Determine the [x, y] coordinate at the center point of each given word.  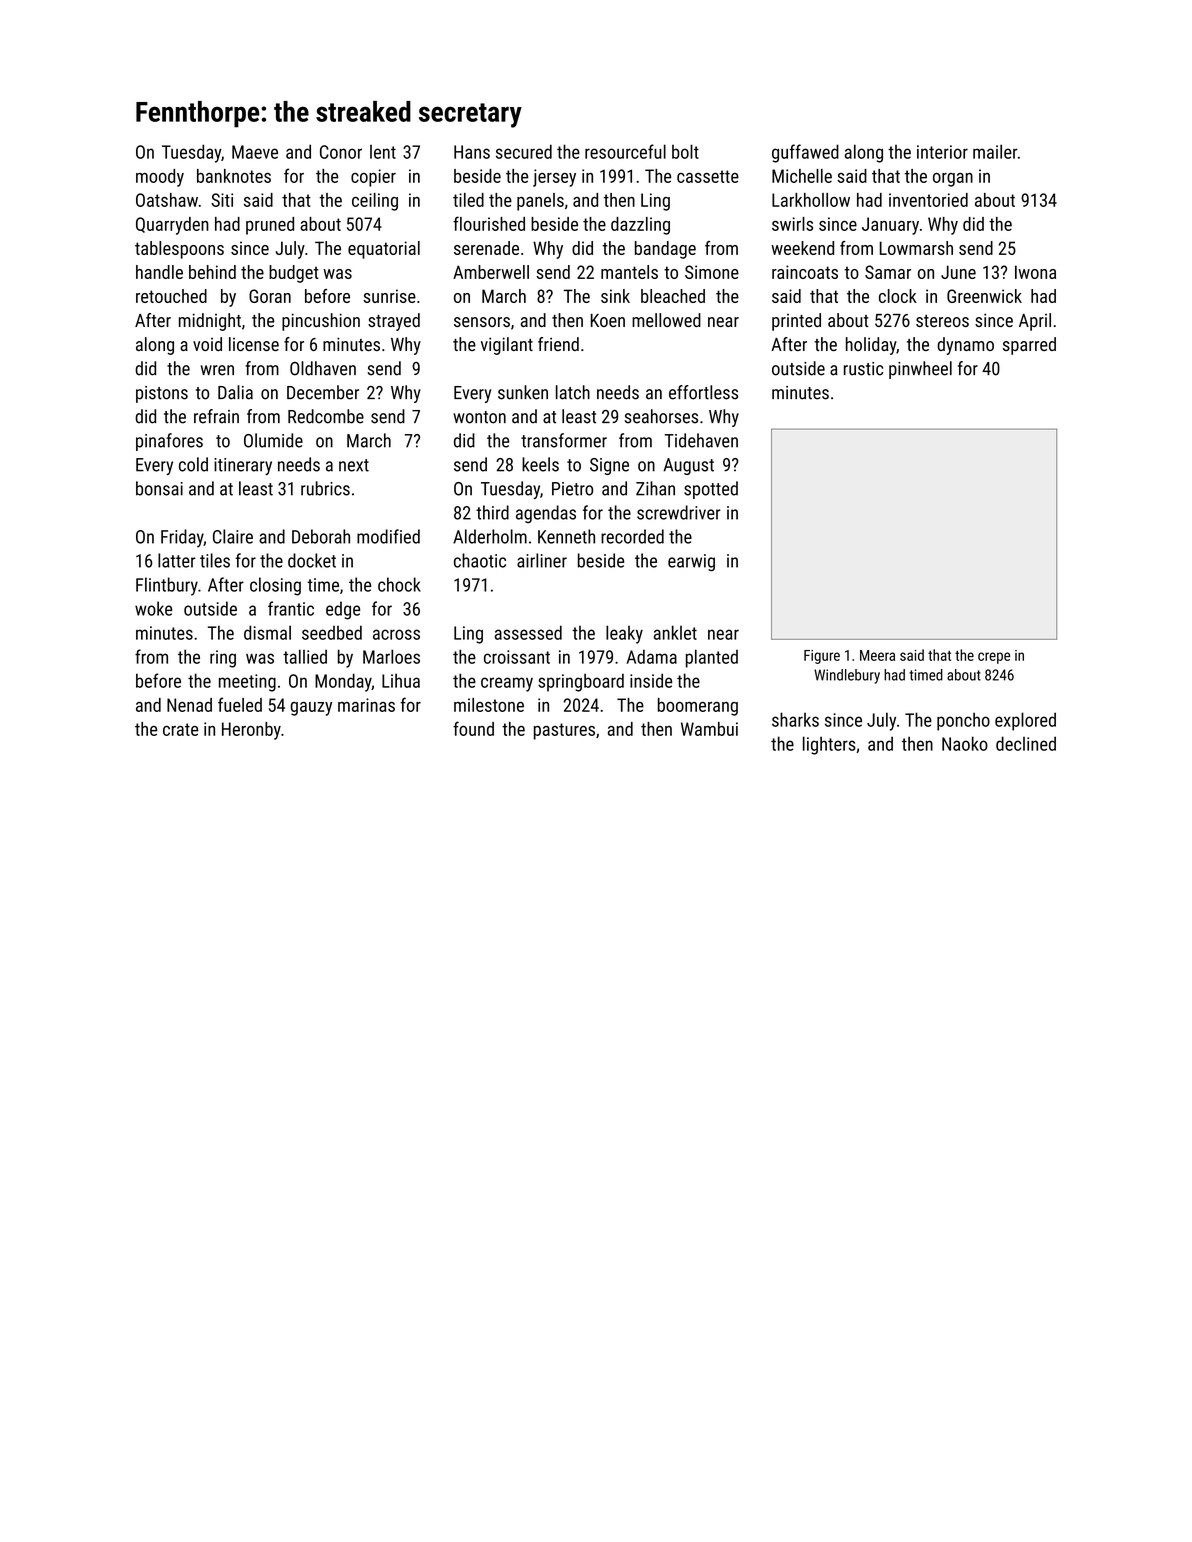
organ [953, 180]
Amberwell [491, 272]
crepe [994, 658]
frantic [291, 608]
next [354, 465]
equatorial [384, 250]
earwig [691, 563]
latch [573, 392]
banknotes [234, 176]
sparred [1029, 346]
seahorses [661, 416]
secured [524, 151]
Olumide [273, 440]
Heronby [251, 731]
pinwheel [920, 370]
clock [898, 296]
